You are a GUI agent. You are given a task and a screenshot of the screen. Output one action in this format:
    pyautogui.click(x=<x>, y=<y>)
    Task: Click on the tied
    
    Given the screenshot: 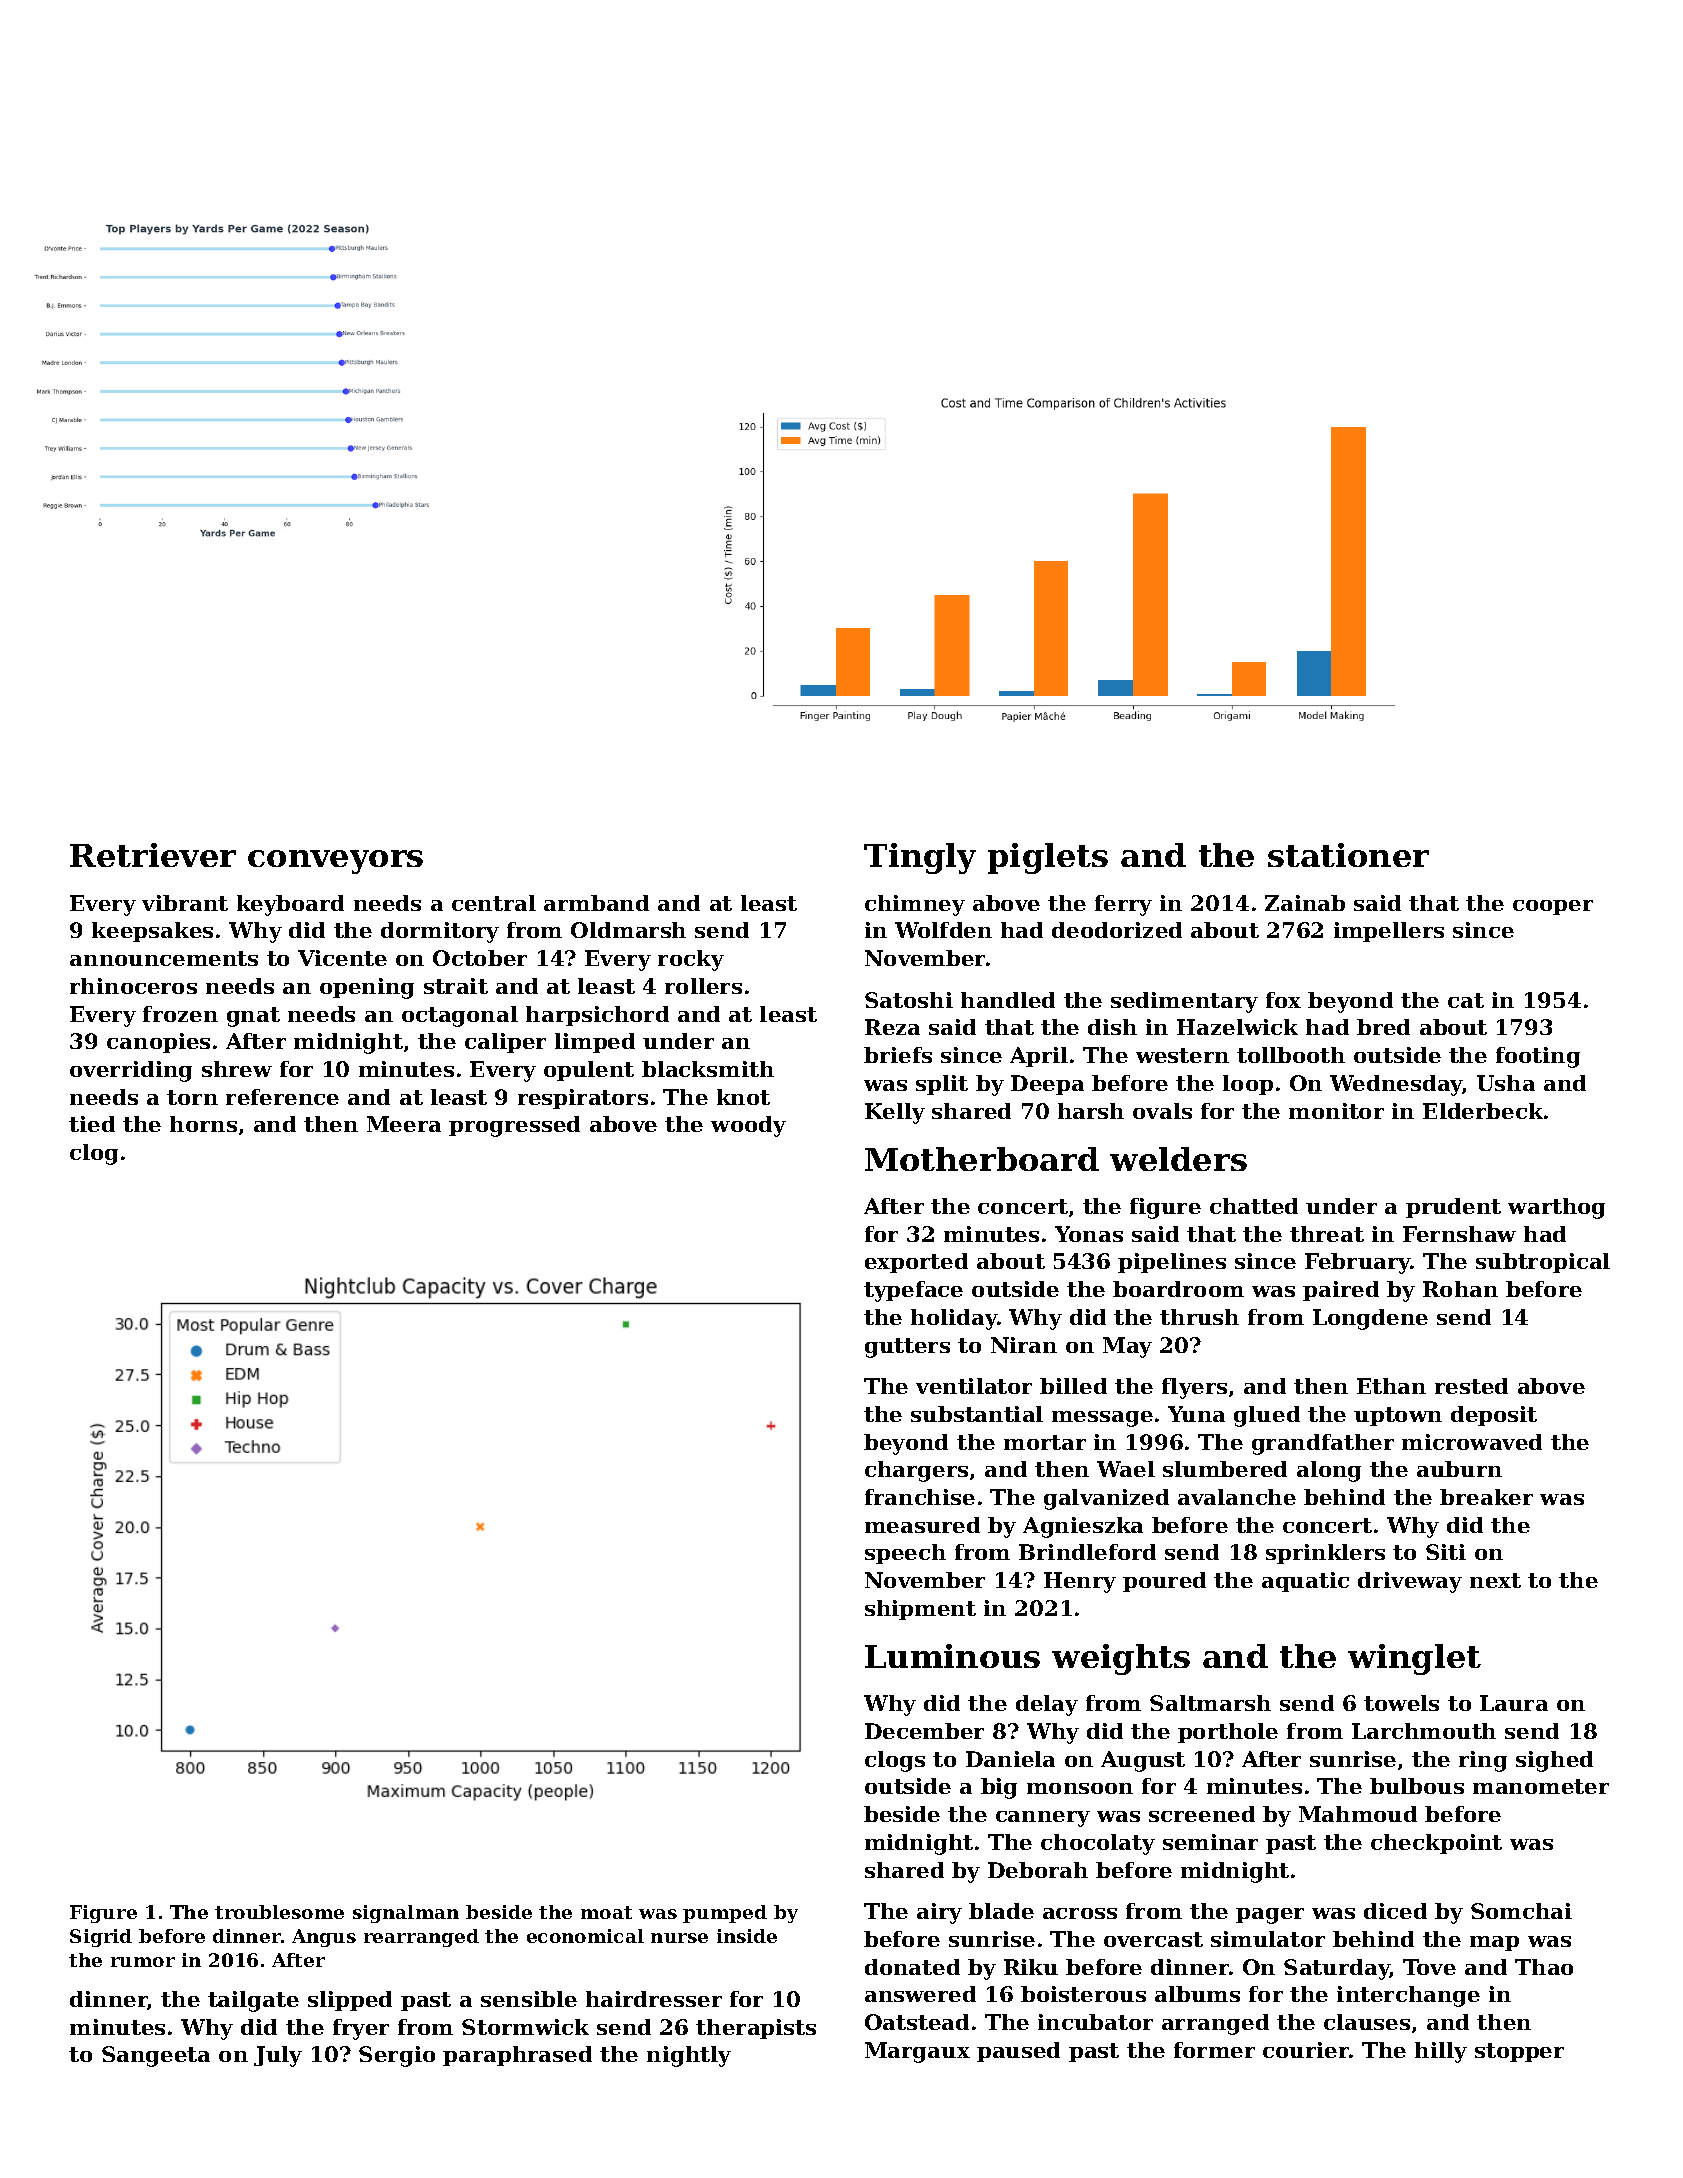 What is the action you would take?
    pyautogui.click(x=92, y=1124)
